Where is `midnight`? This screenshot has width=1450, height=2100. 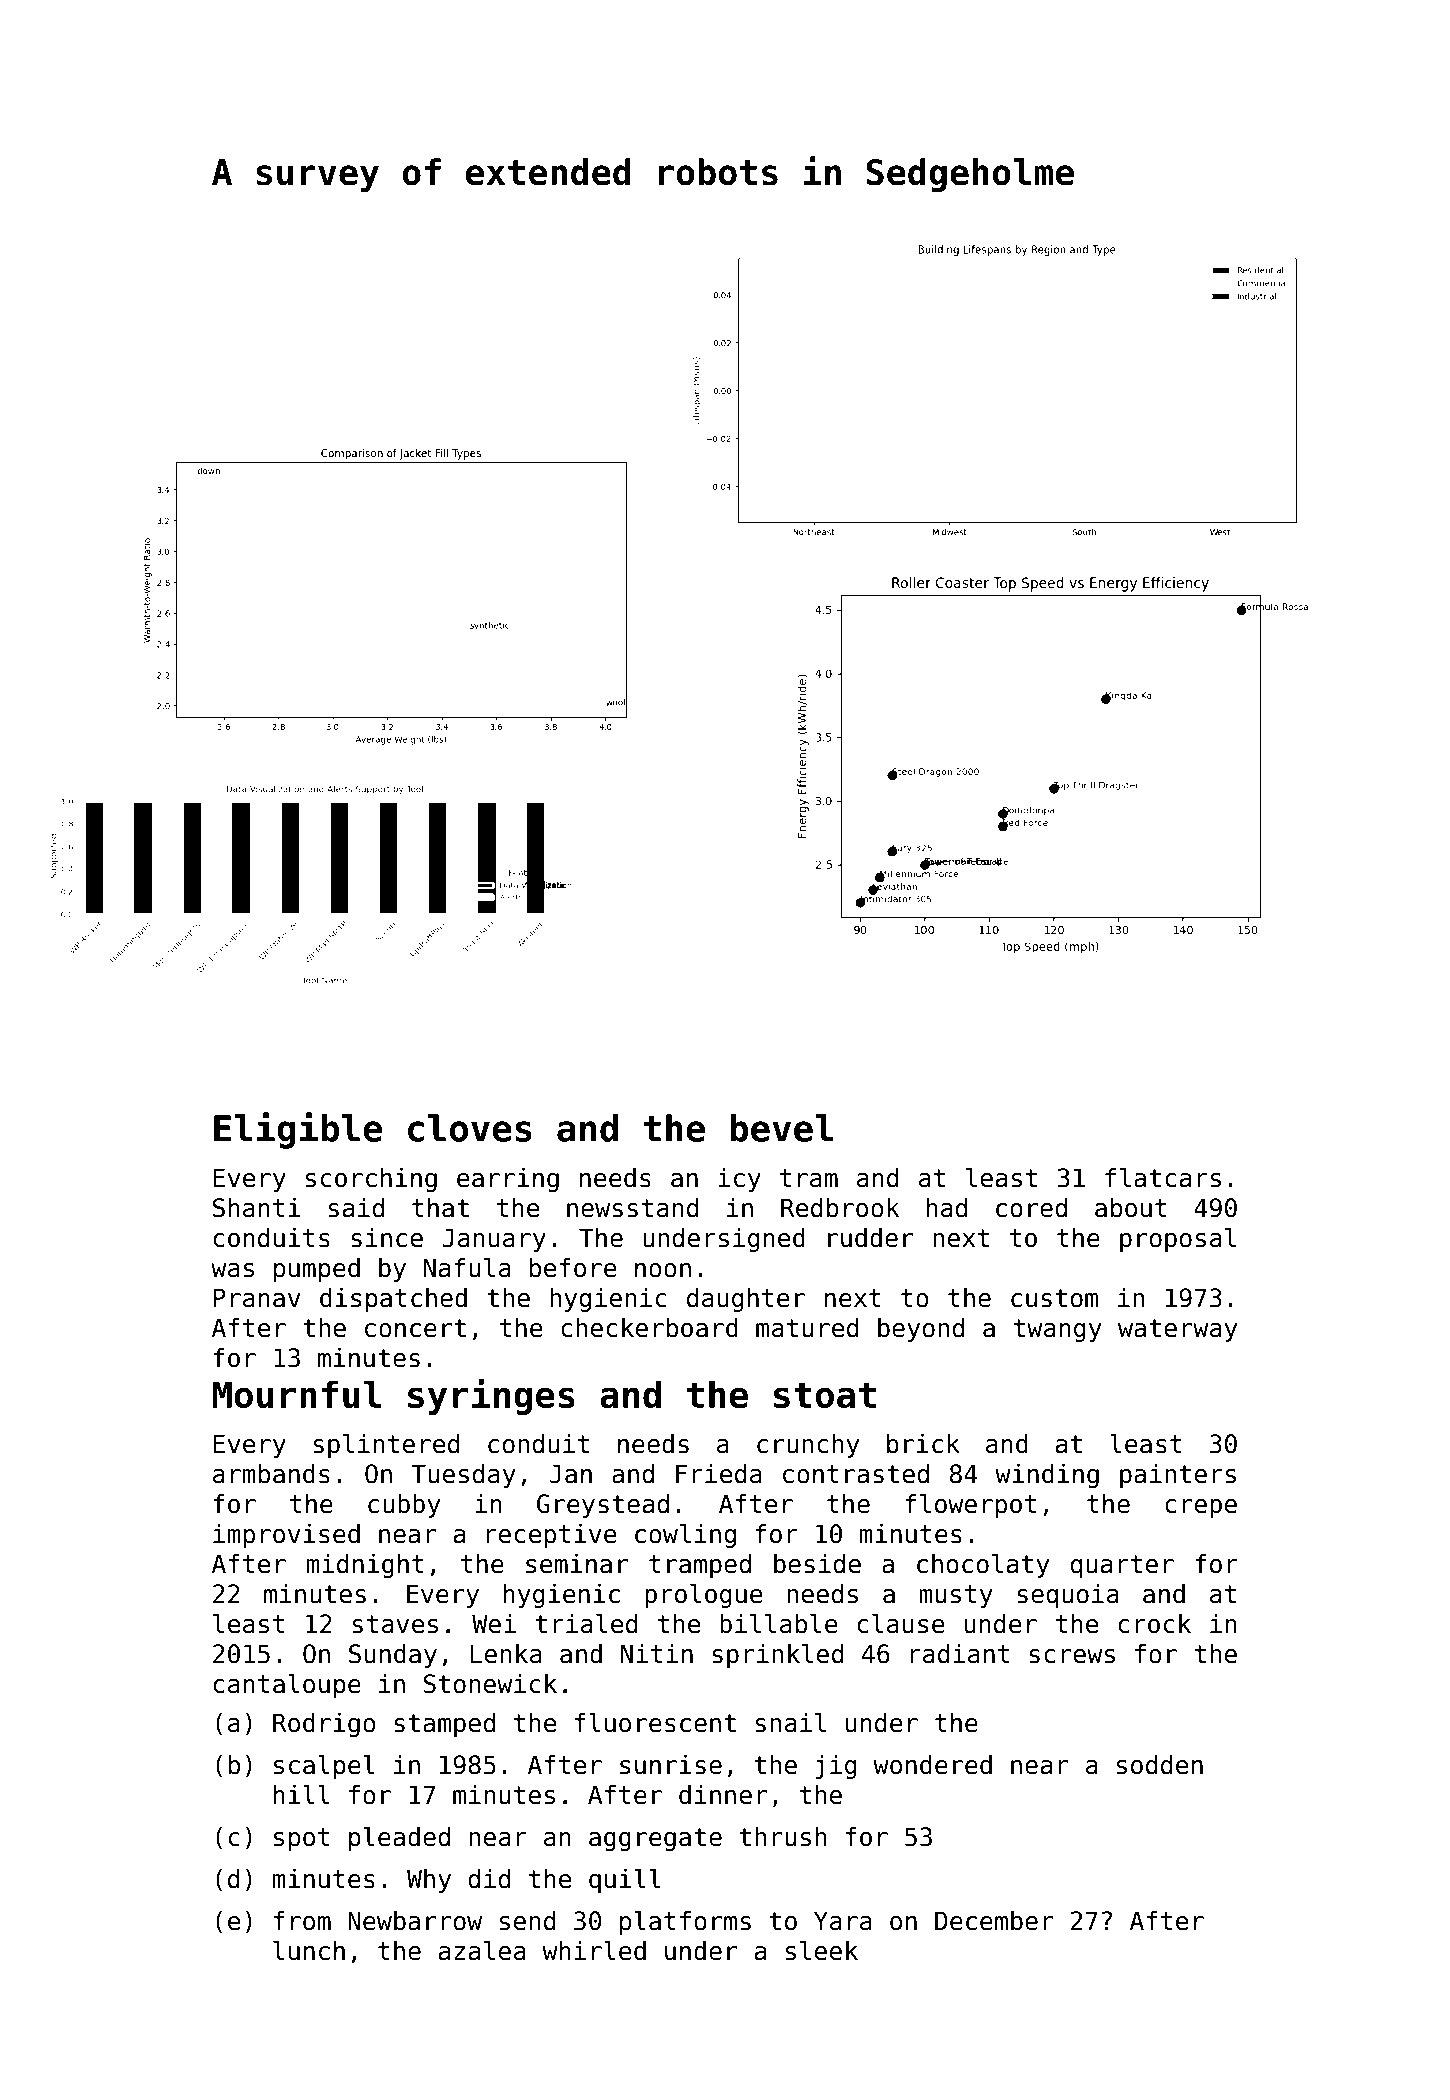
midnight is located at coordinates (365, 1566).
